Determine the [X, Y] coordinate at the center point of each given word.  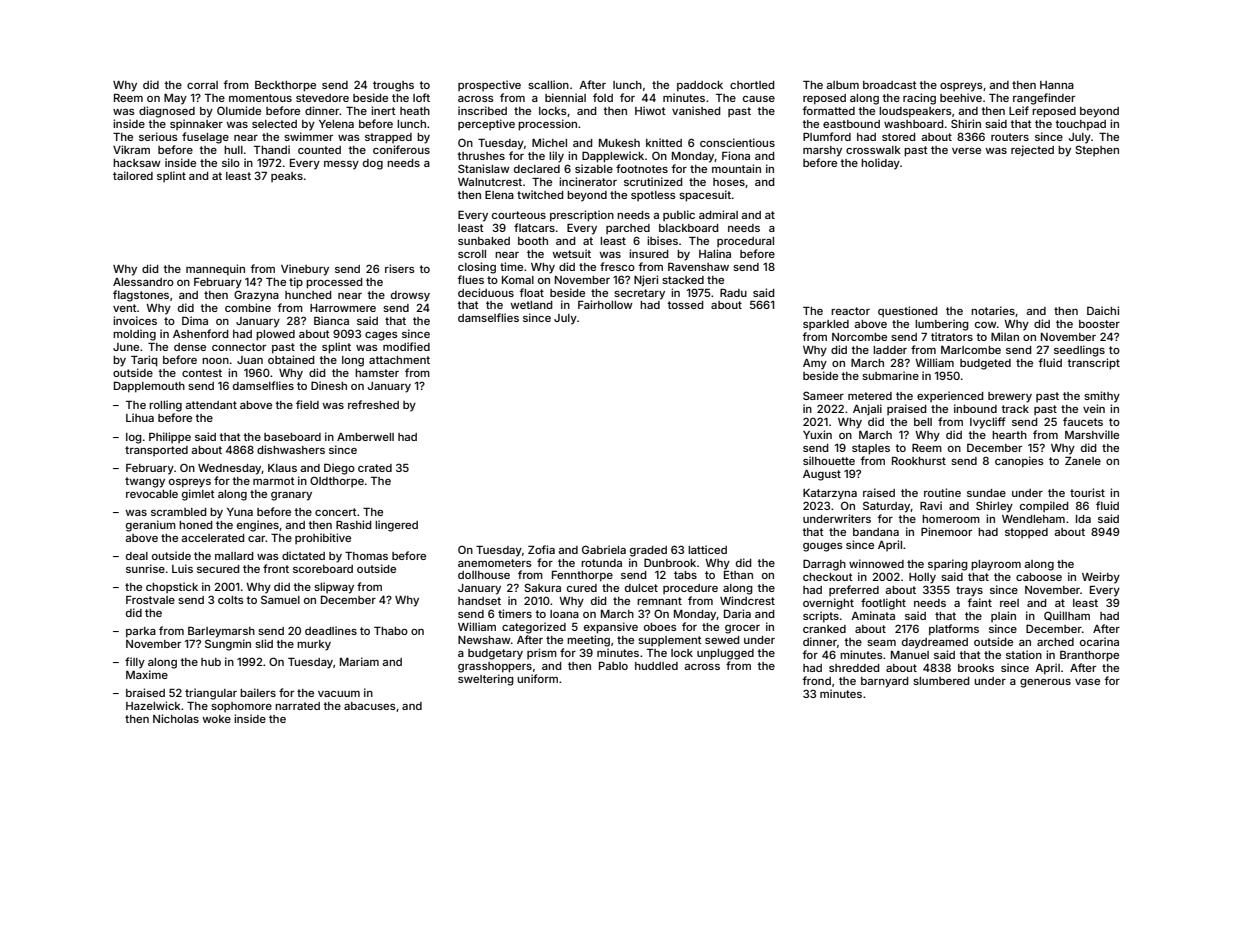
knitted [664, 142]
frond [816, 680]
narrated [297, 706]
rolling [165, 406]
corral [202, 85]
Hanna [1057, 85]
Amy [815, 364]
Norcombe [859, 337]
